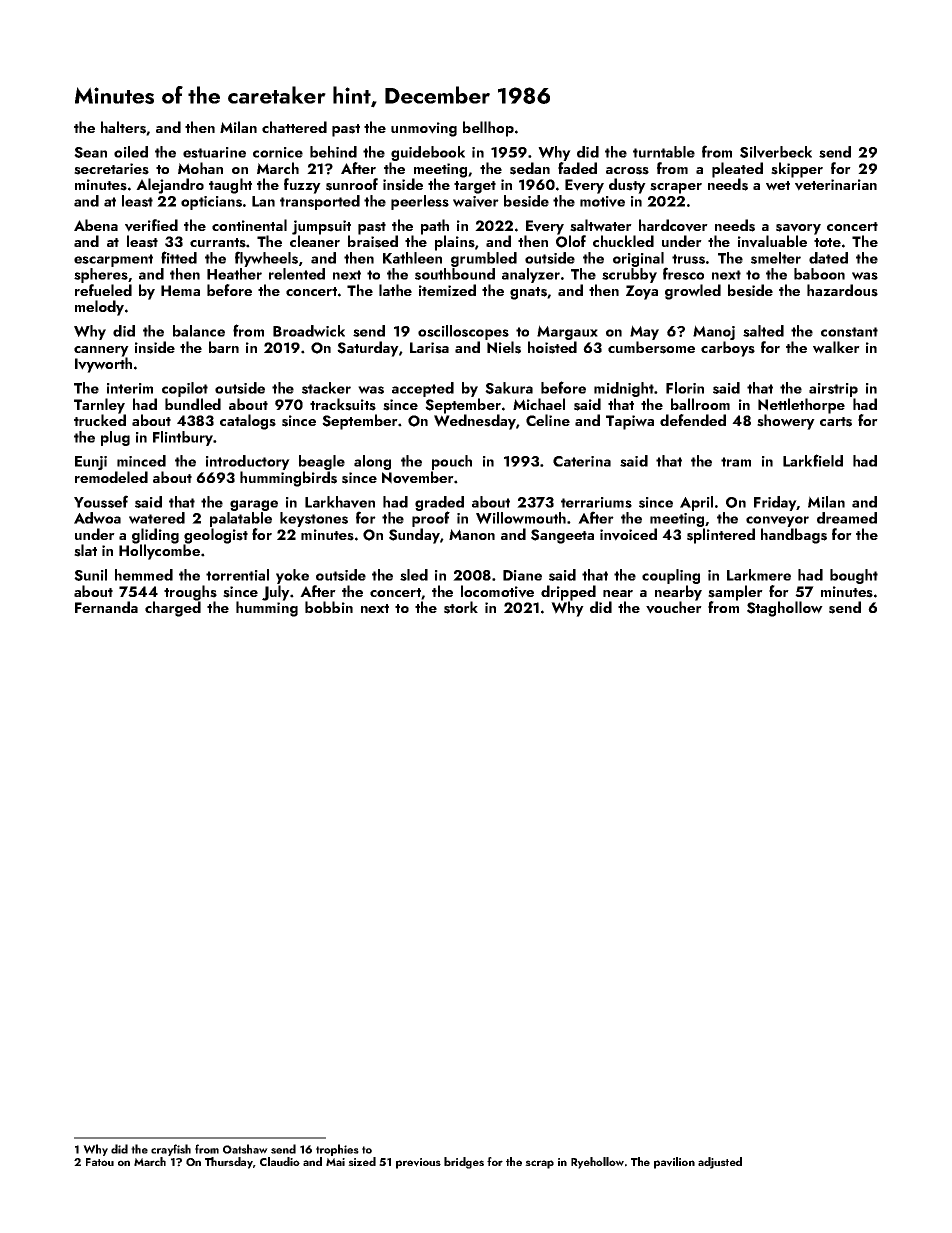 This page has width=952, height=1233. Describe the element at coordinates (737, 170) in the page. I see `pleated` at that location.
